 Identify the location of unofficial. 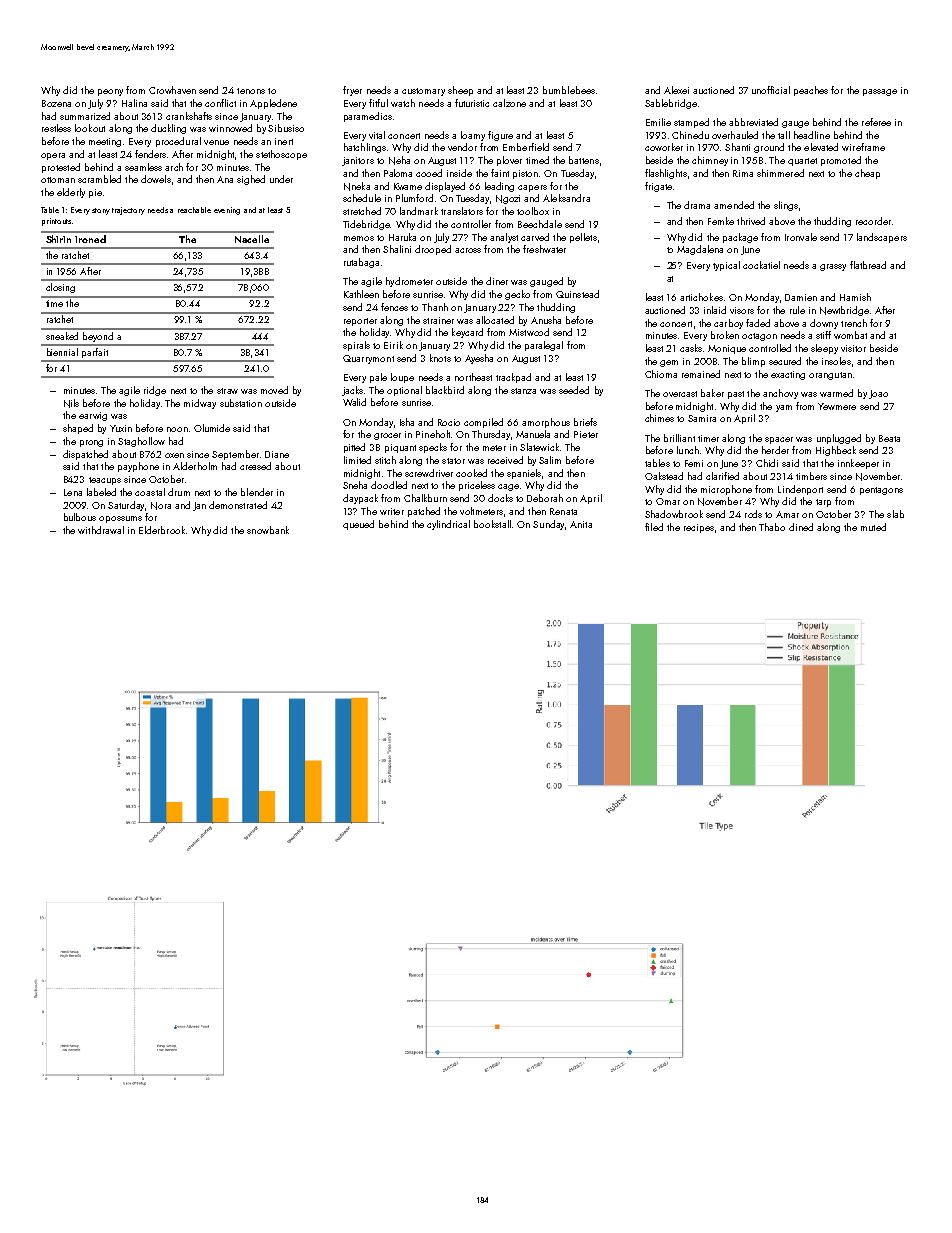
(771, 90).
